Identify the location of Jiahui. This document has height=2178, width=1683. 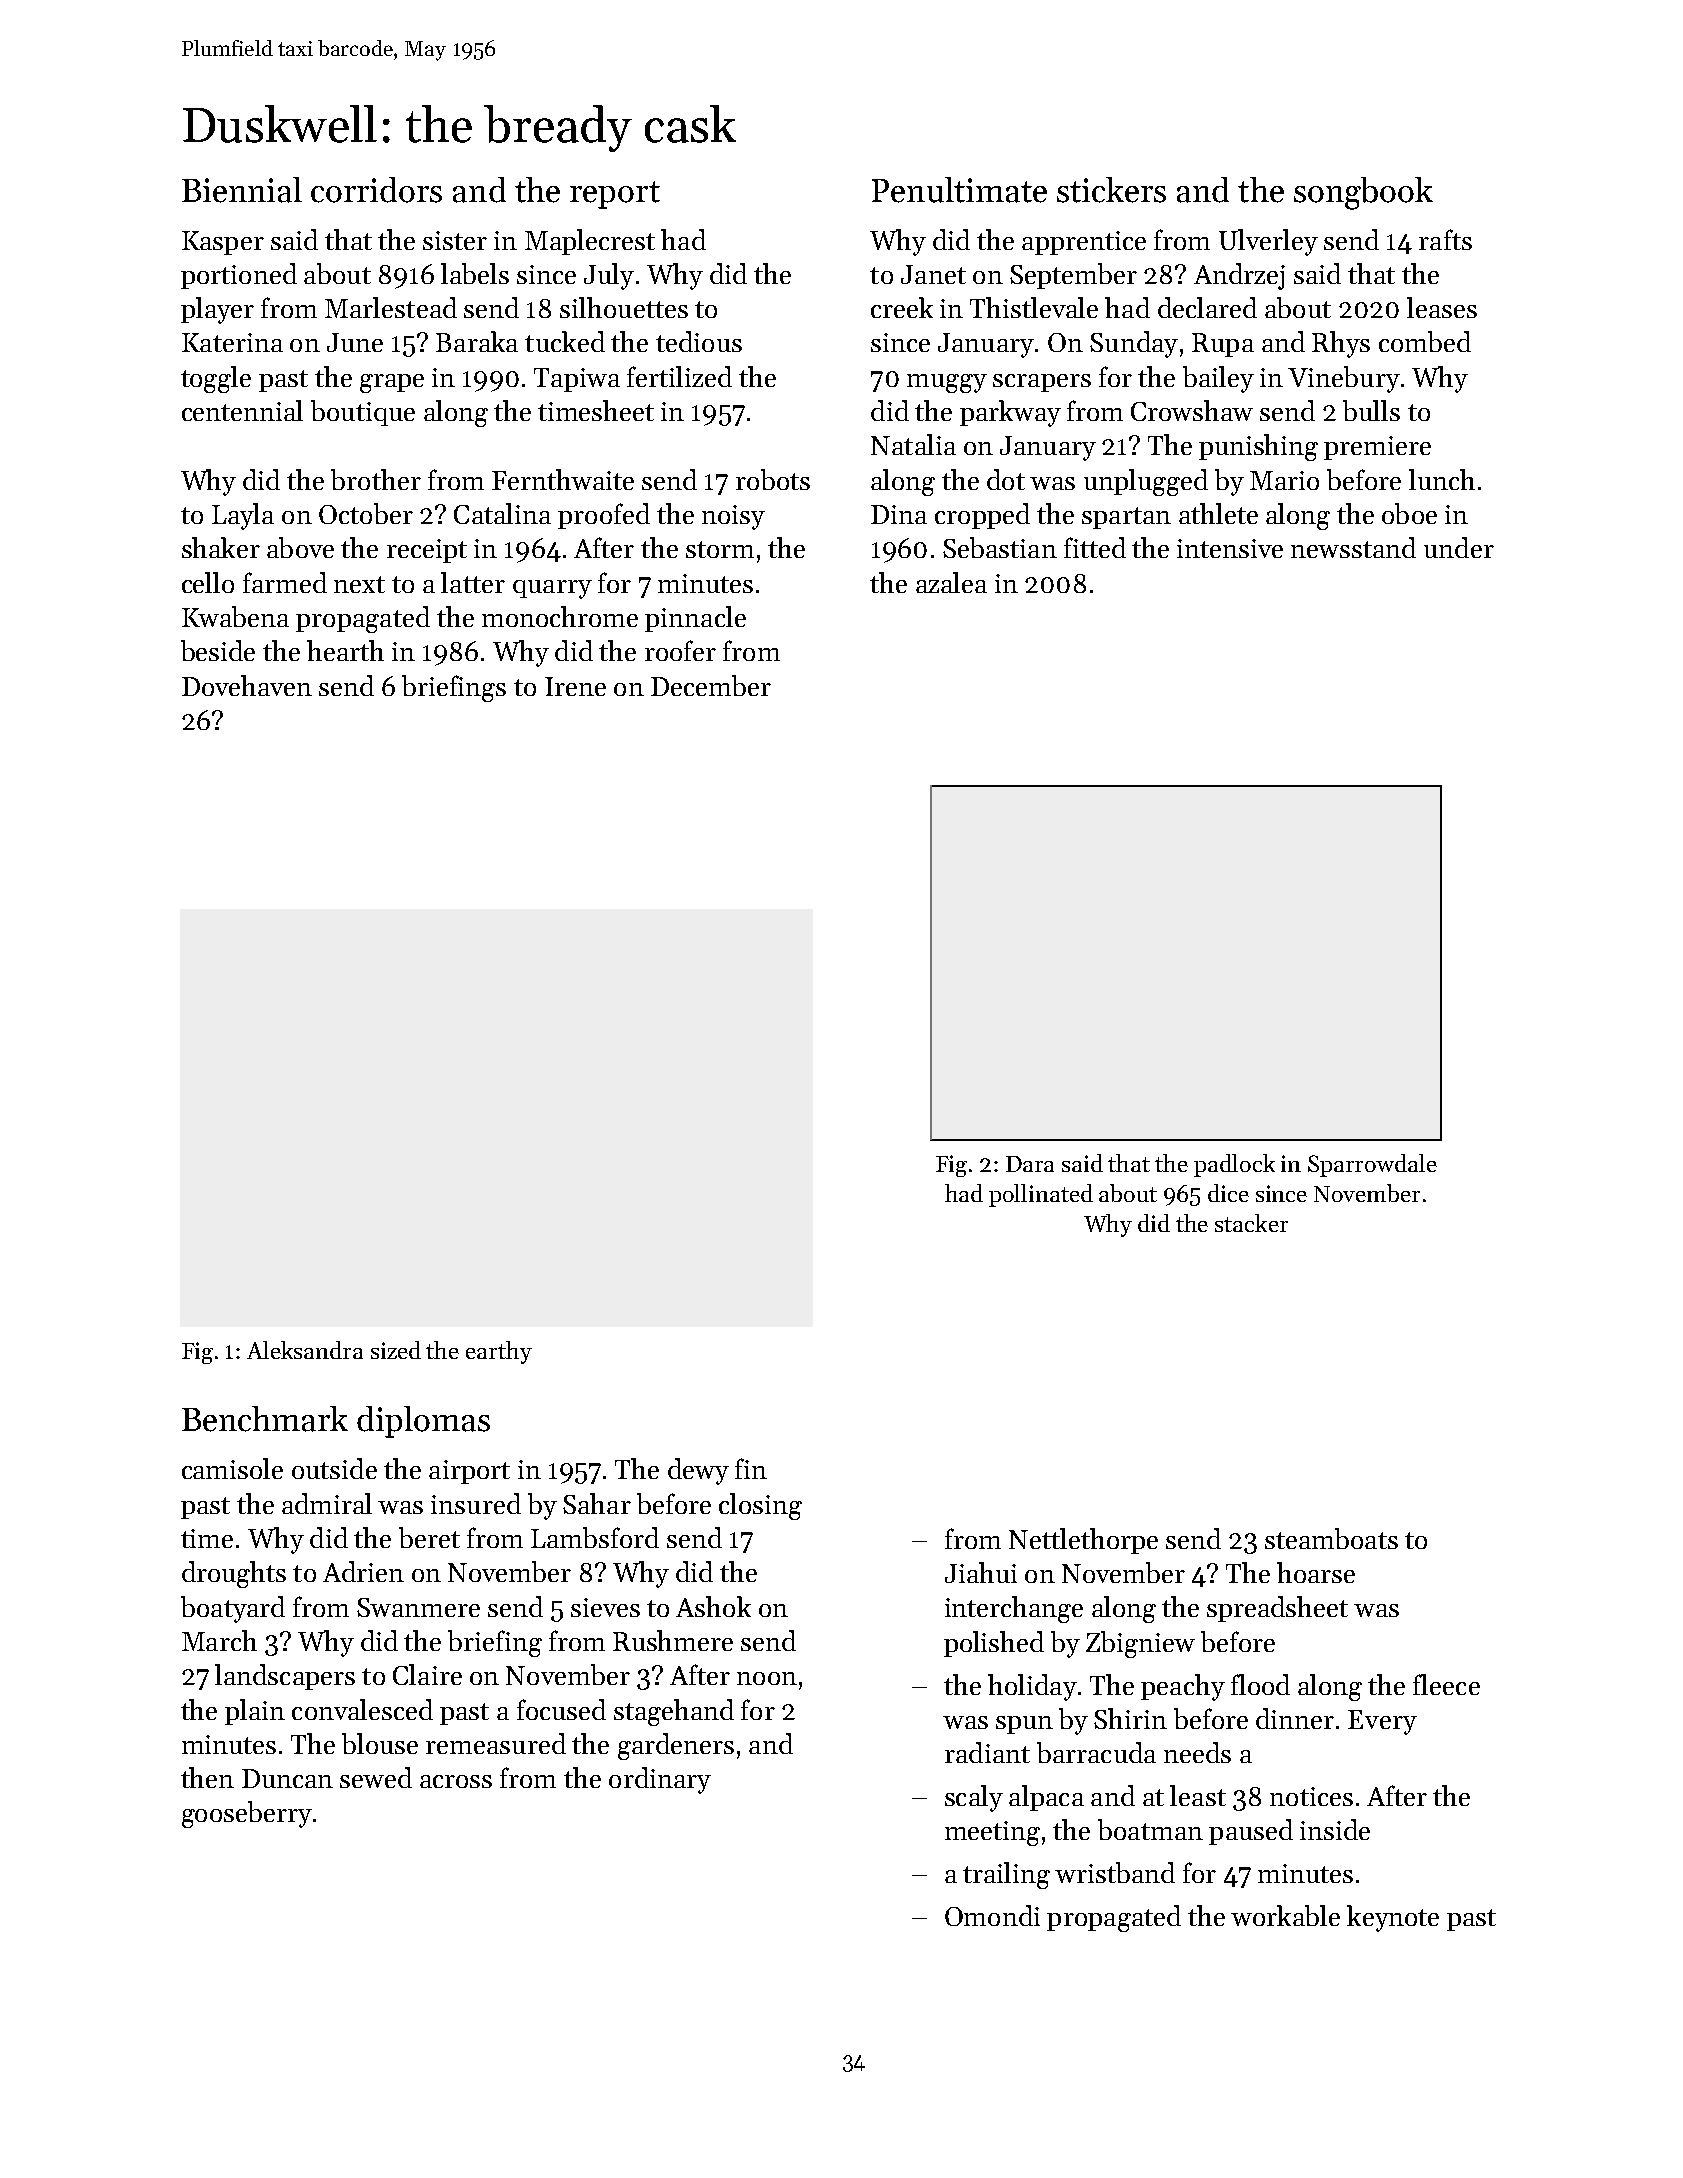
(981, 1572).
